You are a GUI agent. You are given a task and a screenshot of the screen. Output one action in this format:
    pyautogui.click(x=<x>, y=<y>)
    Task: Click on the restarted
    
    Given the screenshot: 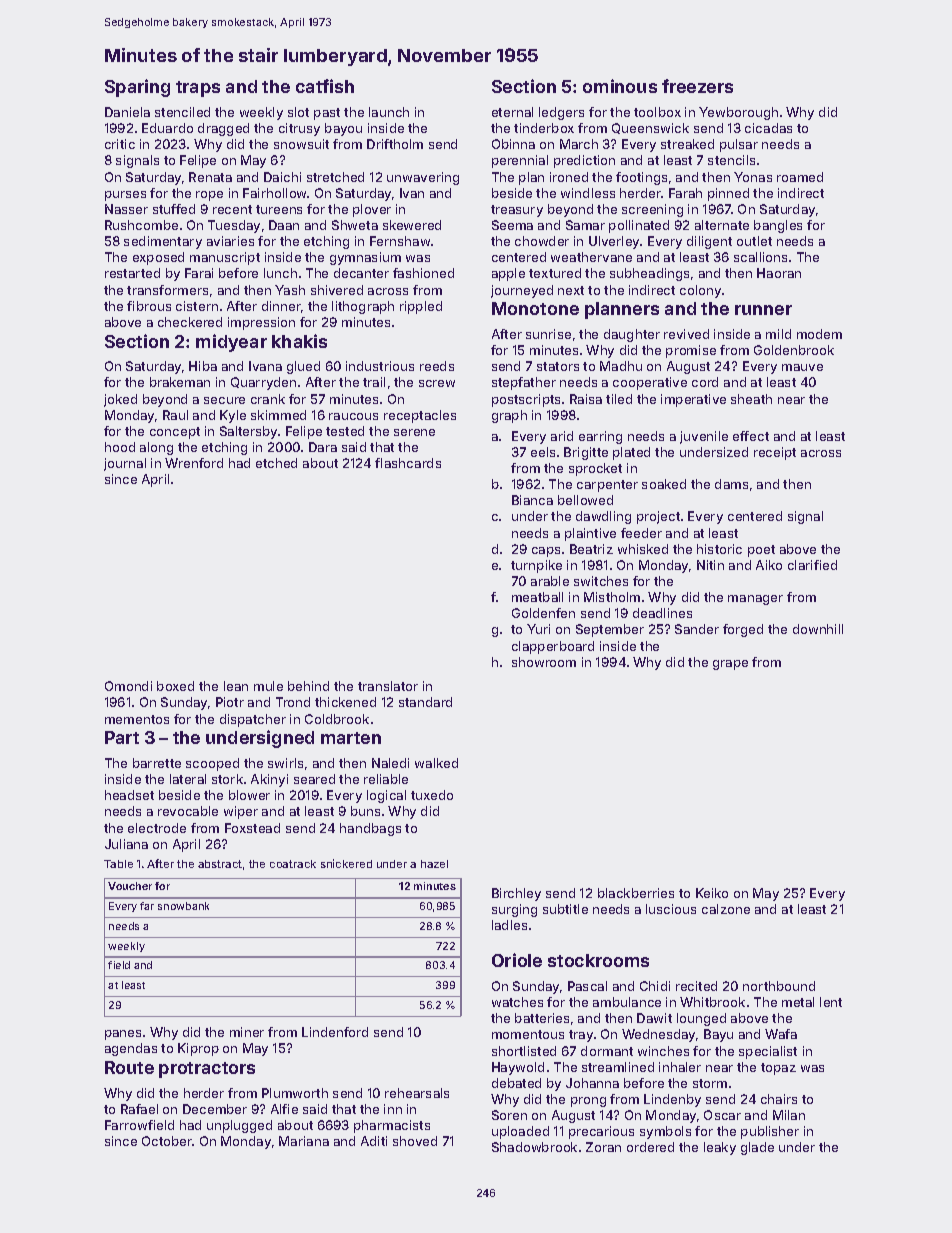 What is the action you would take?
    pyautogui.click(x=132, y=273)
